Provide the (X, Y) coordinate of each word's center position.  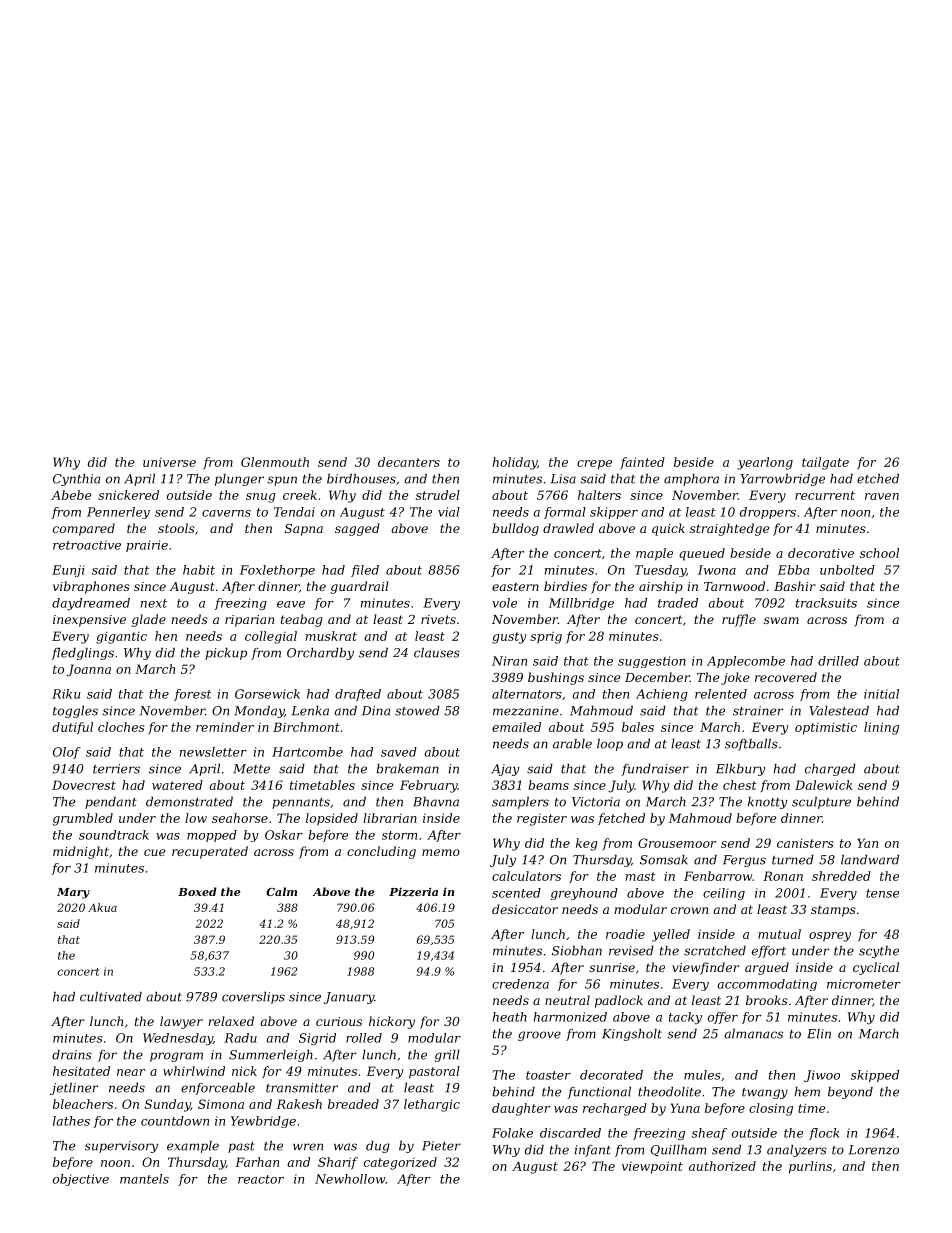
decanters (409, 462)
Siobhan (577, 951)
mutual (779, 934)
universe (169, 462)
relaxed (231, 1021)
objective (81, 1180)
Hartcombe (307, 752)
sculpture (821, 803)
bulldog (515, 529)
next (154, 603)
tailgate (825, 463)
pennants (301, 803)
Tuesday (660, 571)
